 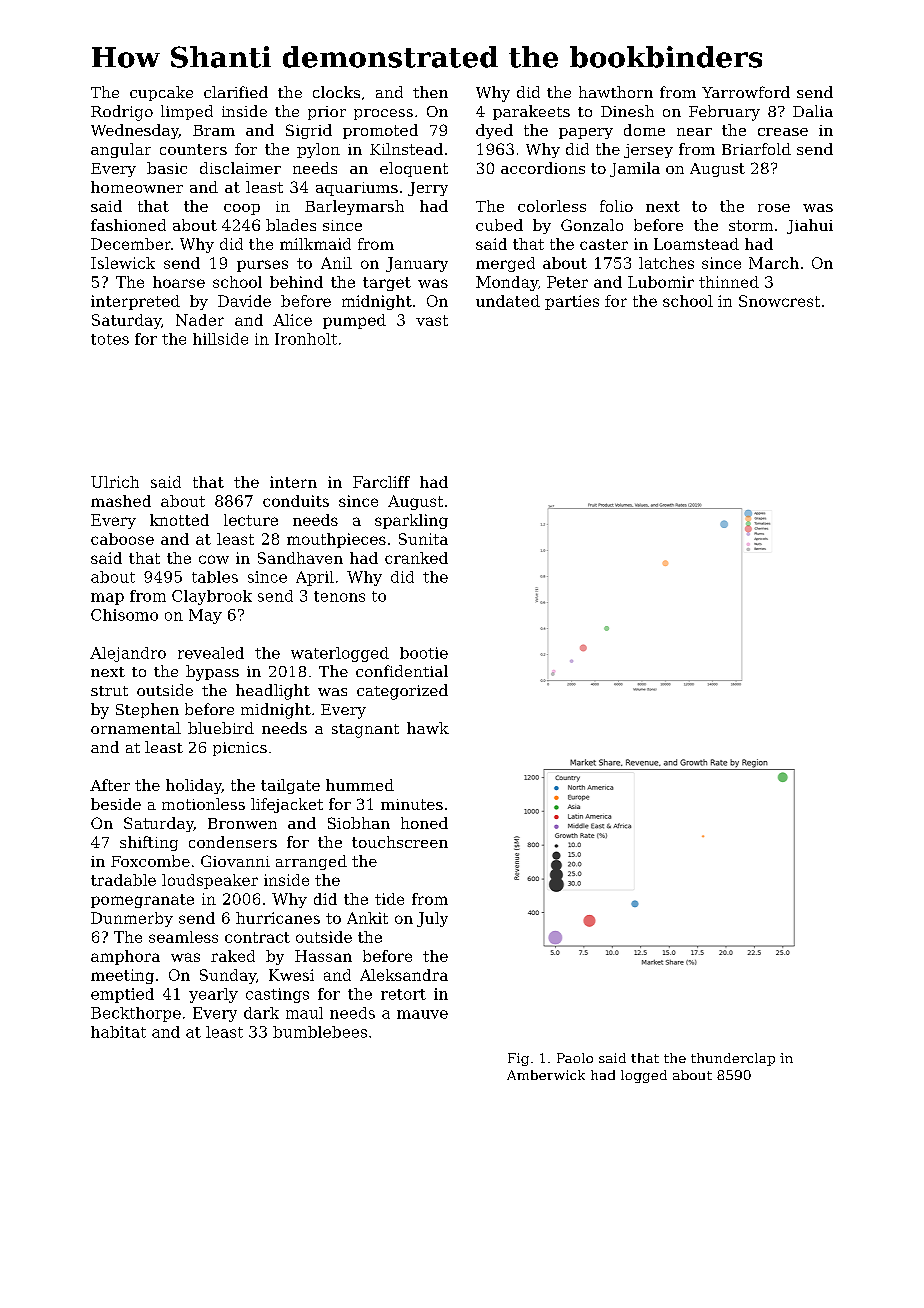 I want to click on Ulrich, so click(x=115, y=482).
